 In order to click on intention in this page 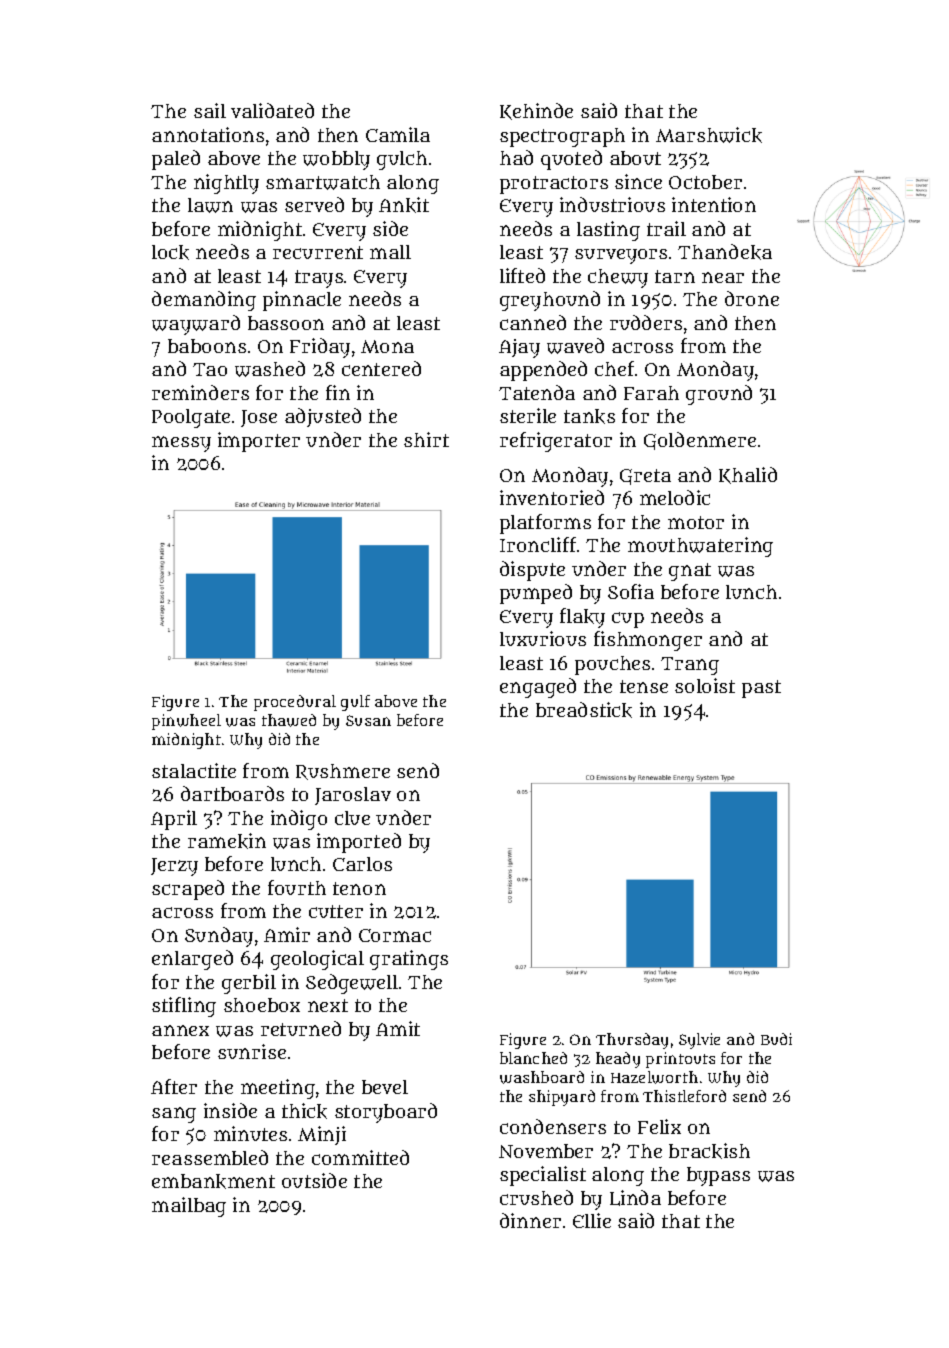, I will do `click(714, 204)`.
